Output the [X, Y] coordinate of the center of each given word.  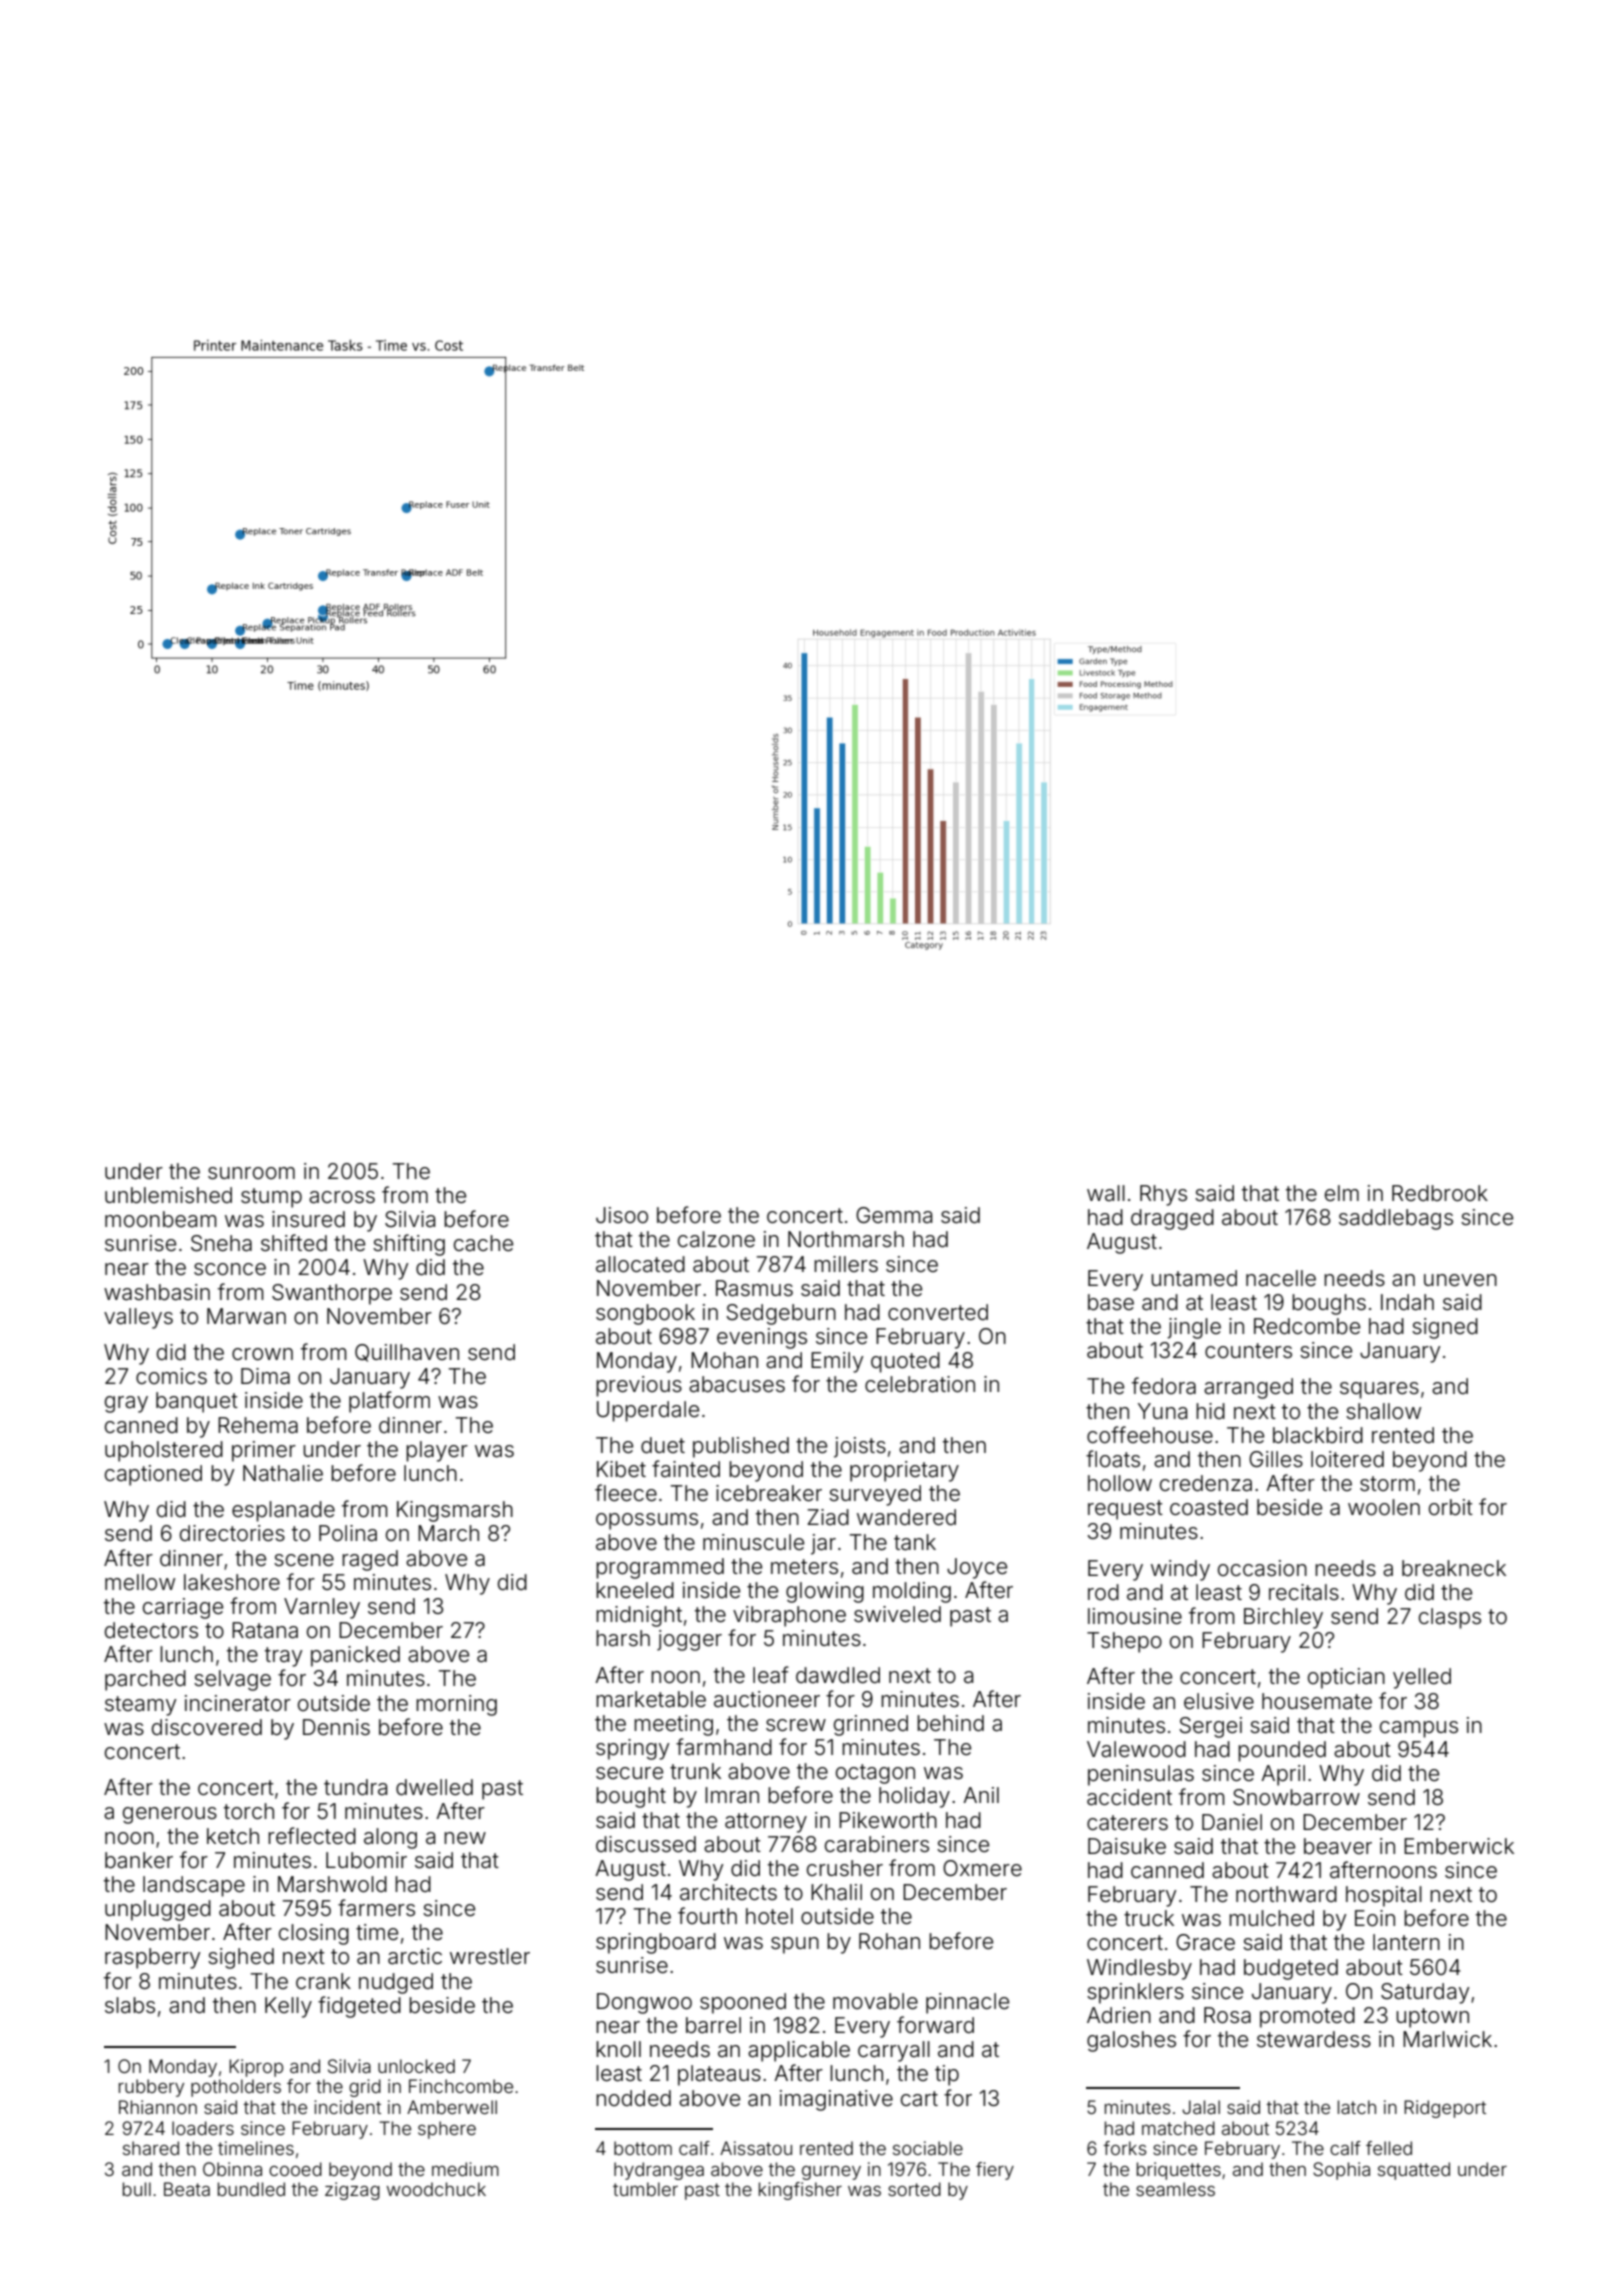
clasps [1450, 1618]
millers [846, 1264]
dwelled [434, 1787]
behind [950, 1723]
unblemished [168, 1195]
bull [137, 2189]
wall [1106, 1193]
